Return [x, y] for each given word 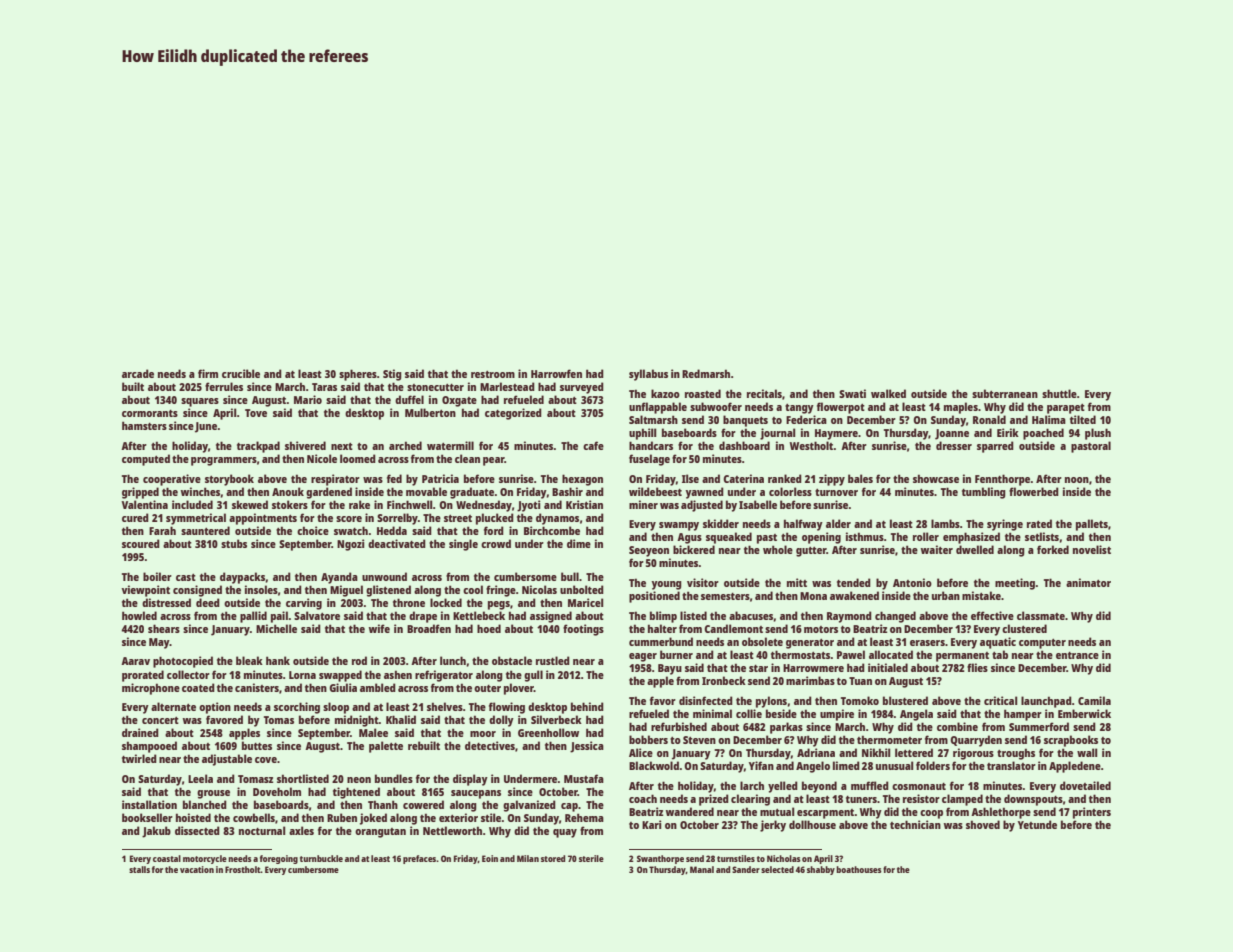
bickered [694, 549]
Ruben [342, 817]
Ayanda [339, 578]
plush [1098, 434]
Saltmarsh [653, 419]
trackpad [258, 447]
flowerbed [1034, 491]
